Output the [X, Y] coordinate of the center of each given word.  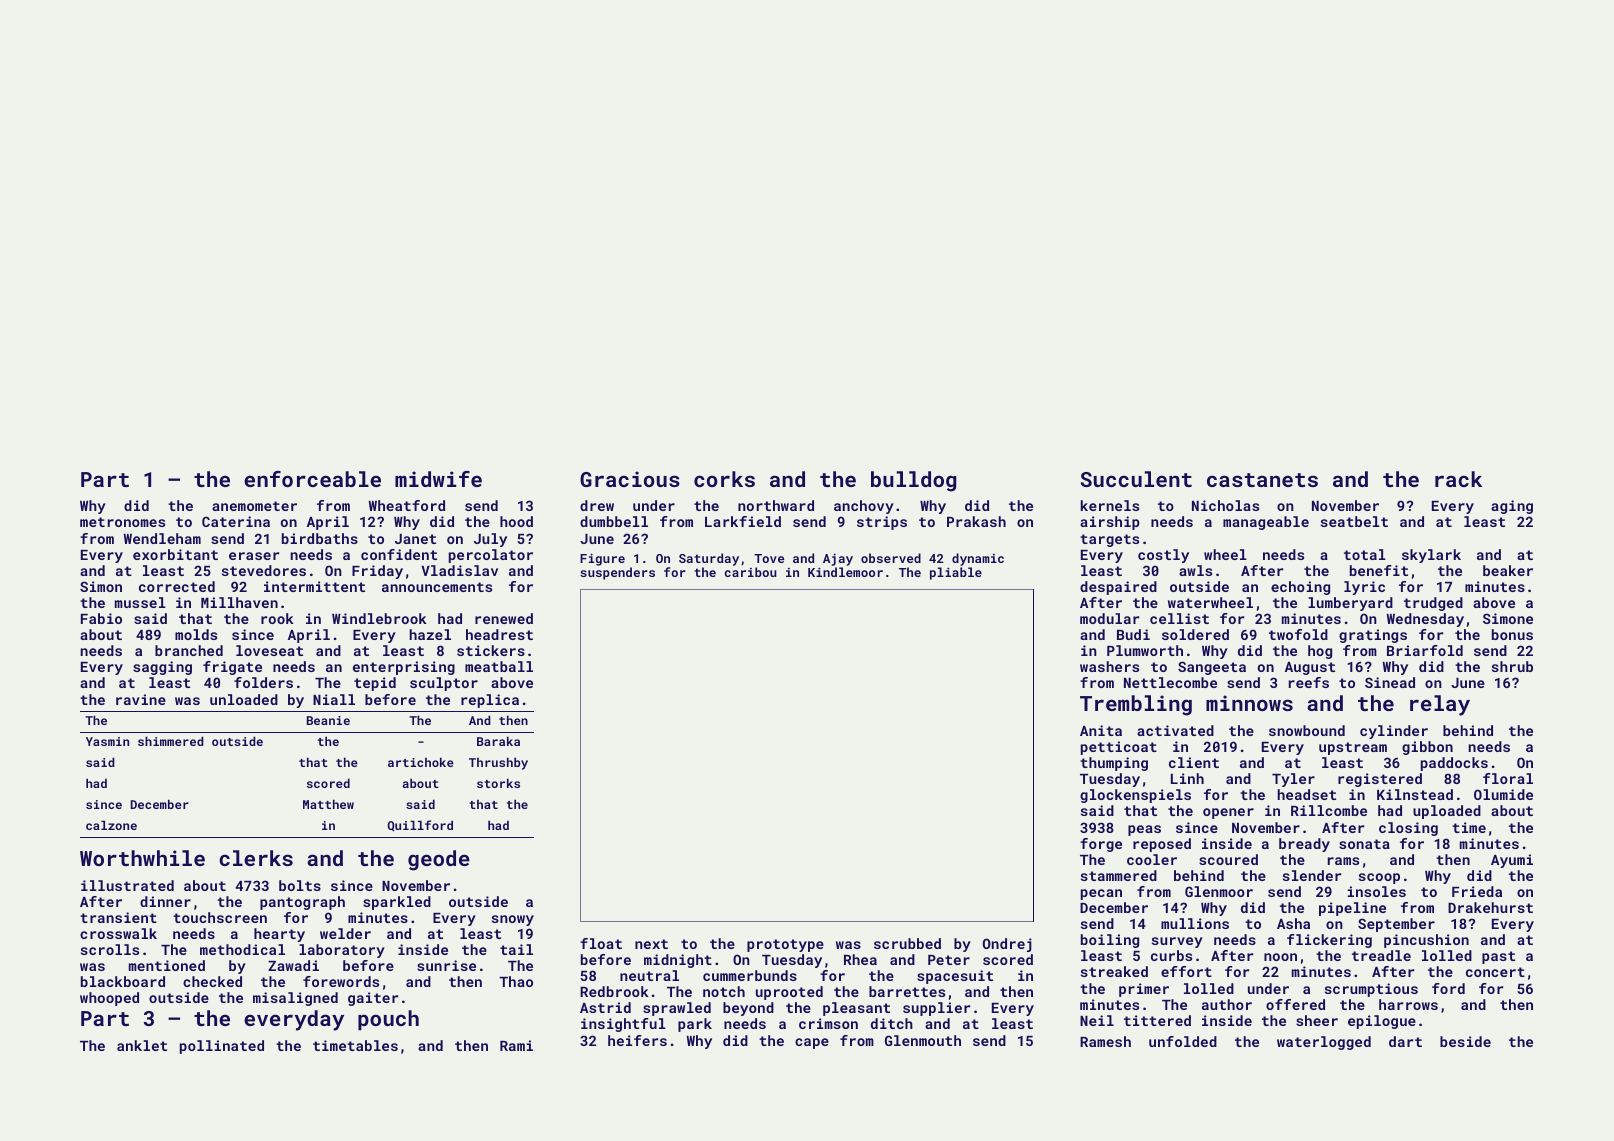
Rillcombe [1329, 810]
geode [439, 860]
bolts [300, 885]
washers [1109, 666]
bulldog [913, 481]
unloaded [244, 699]
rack [1458, 479]
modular [1109, 618]
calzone [111, 825]
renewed [504, 618]
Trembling [1136, 705]
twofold [1298, 634]
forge [1101, 845]
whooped [109, 999]
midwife [438, 479]
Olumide [1503, 794]
